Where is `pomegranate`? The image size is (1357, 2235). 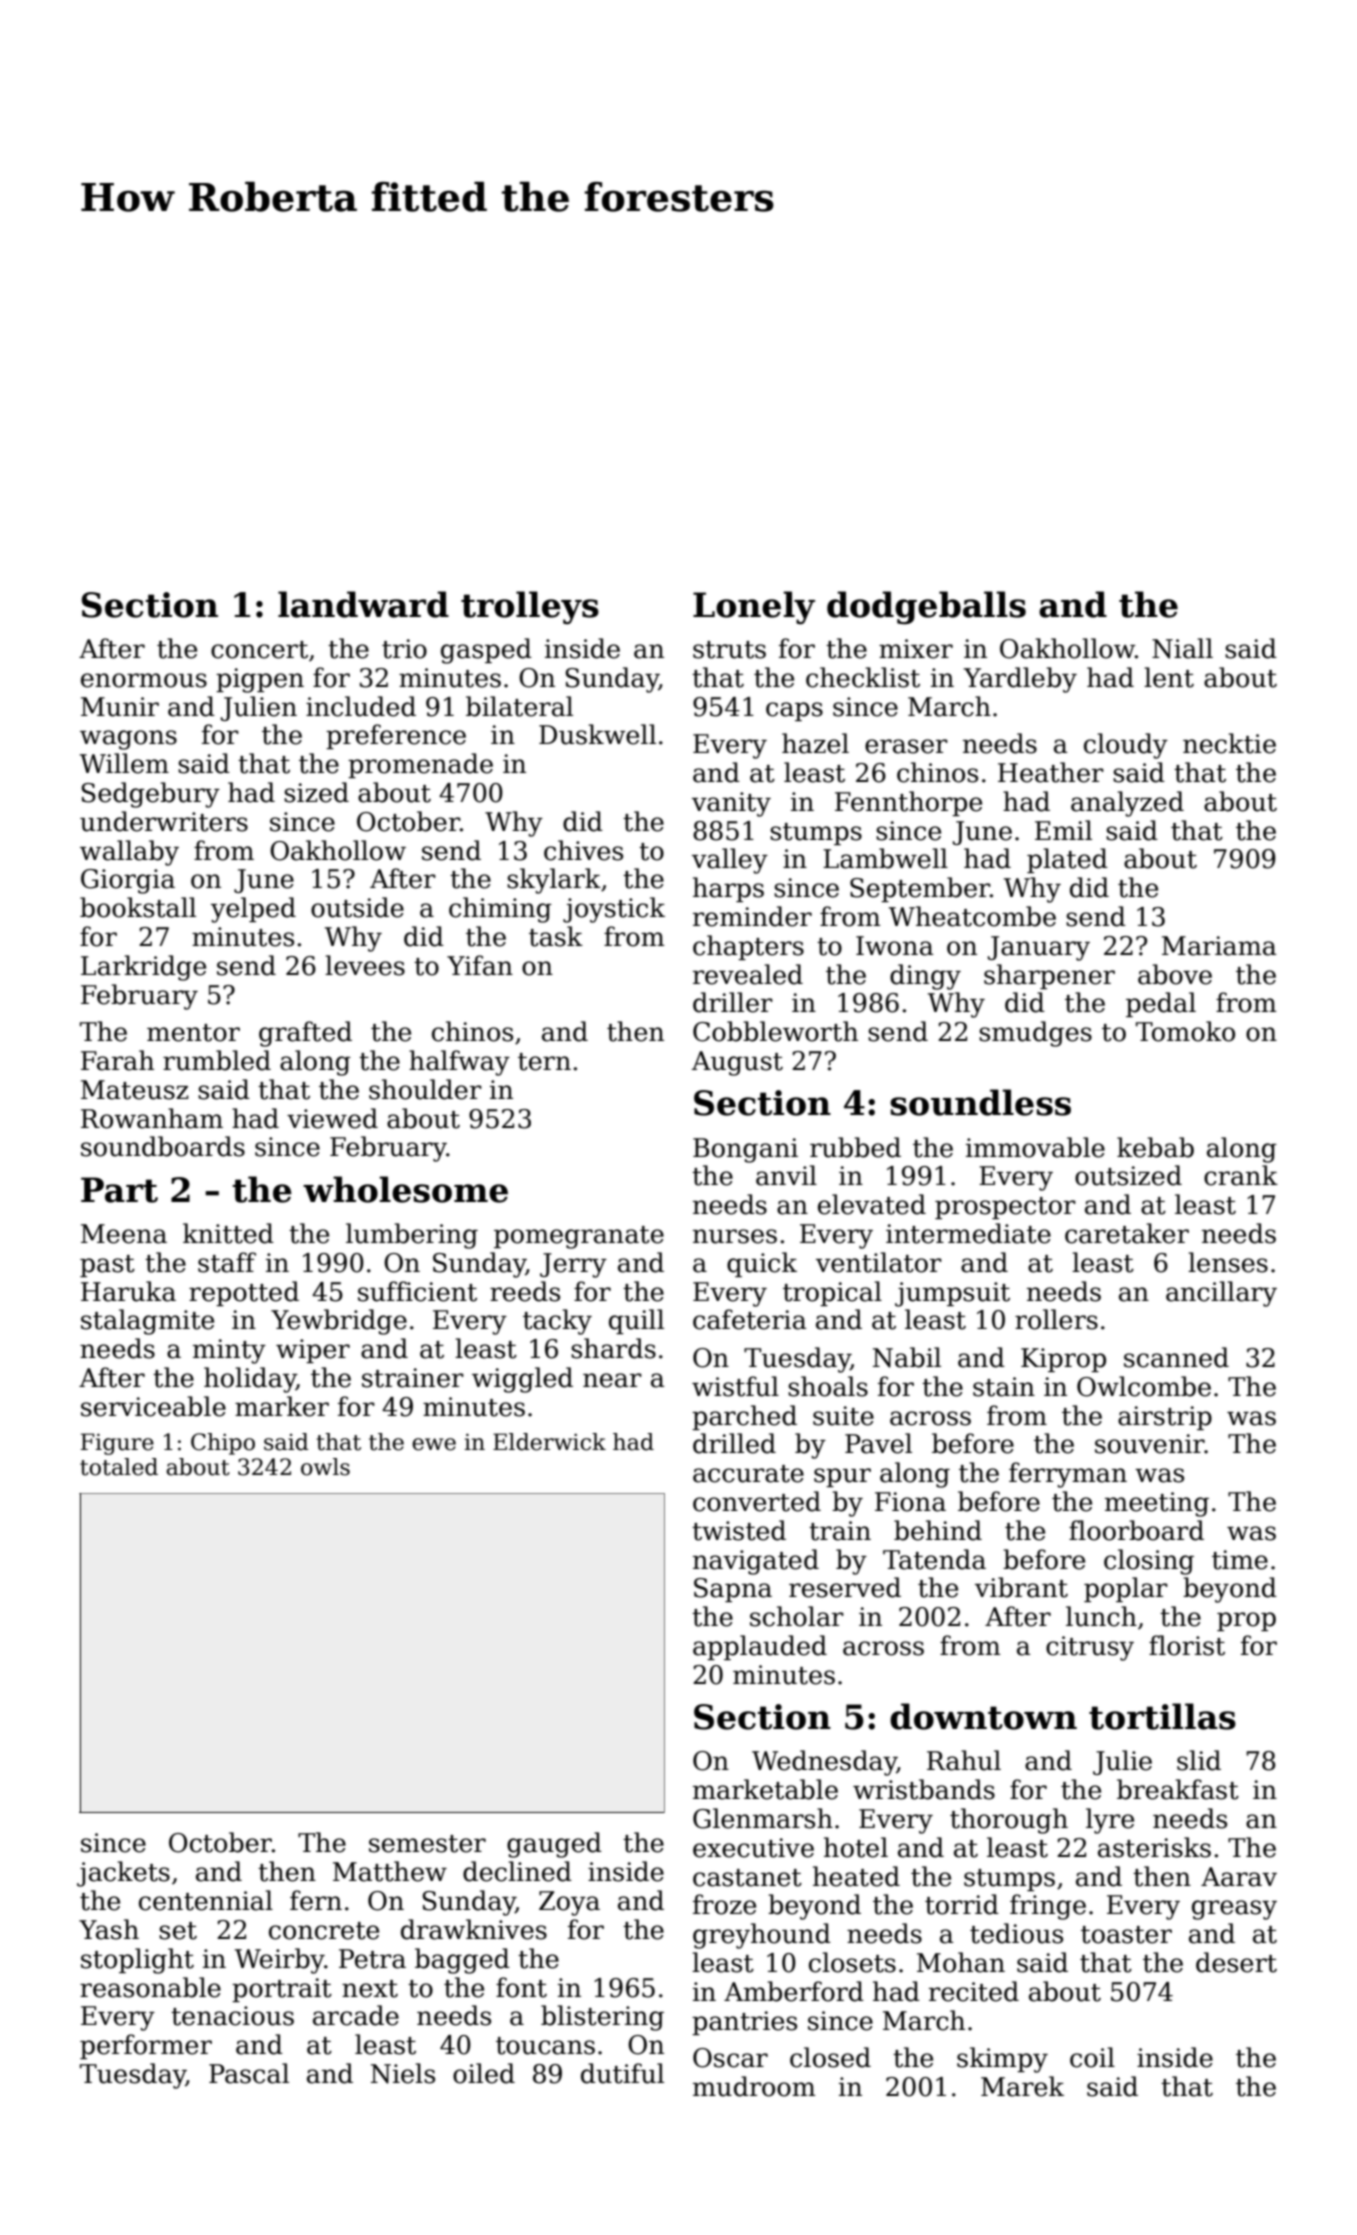 pomegranate is located at coordinates (579, 1237).
